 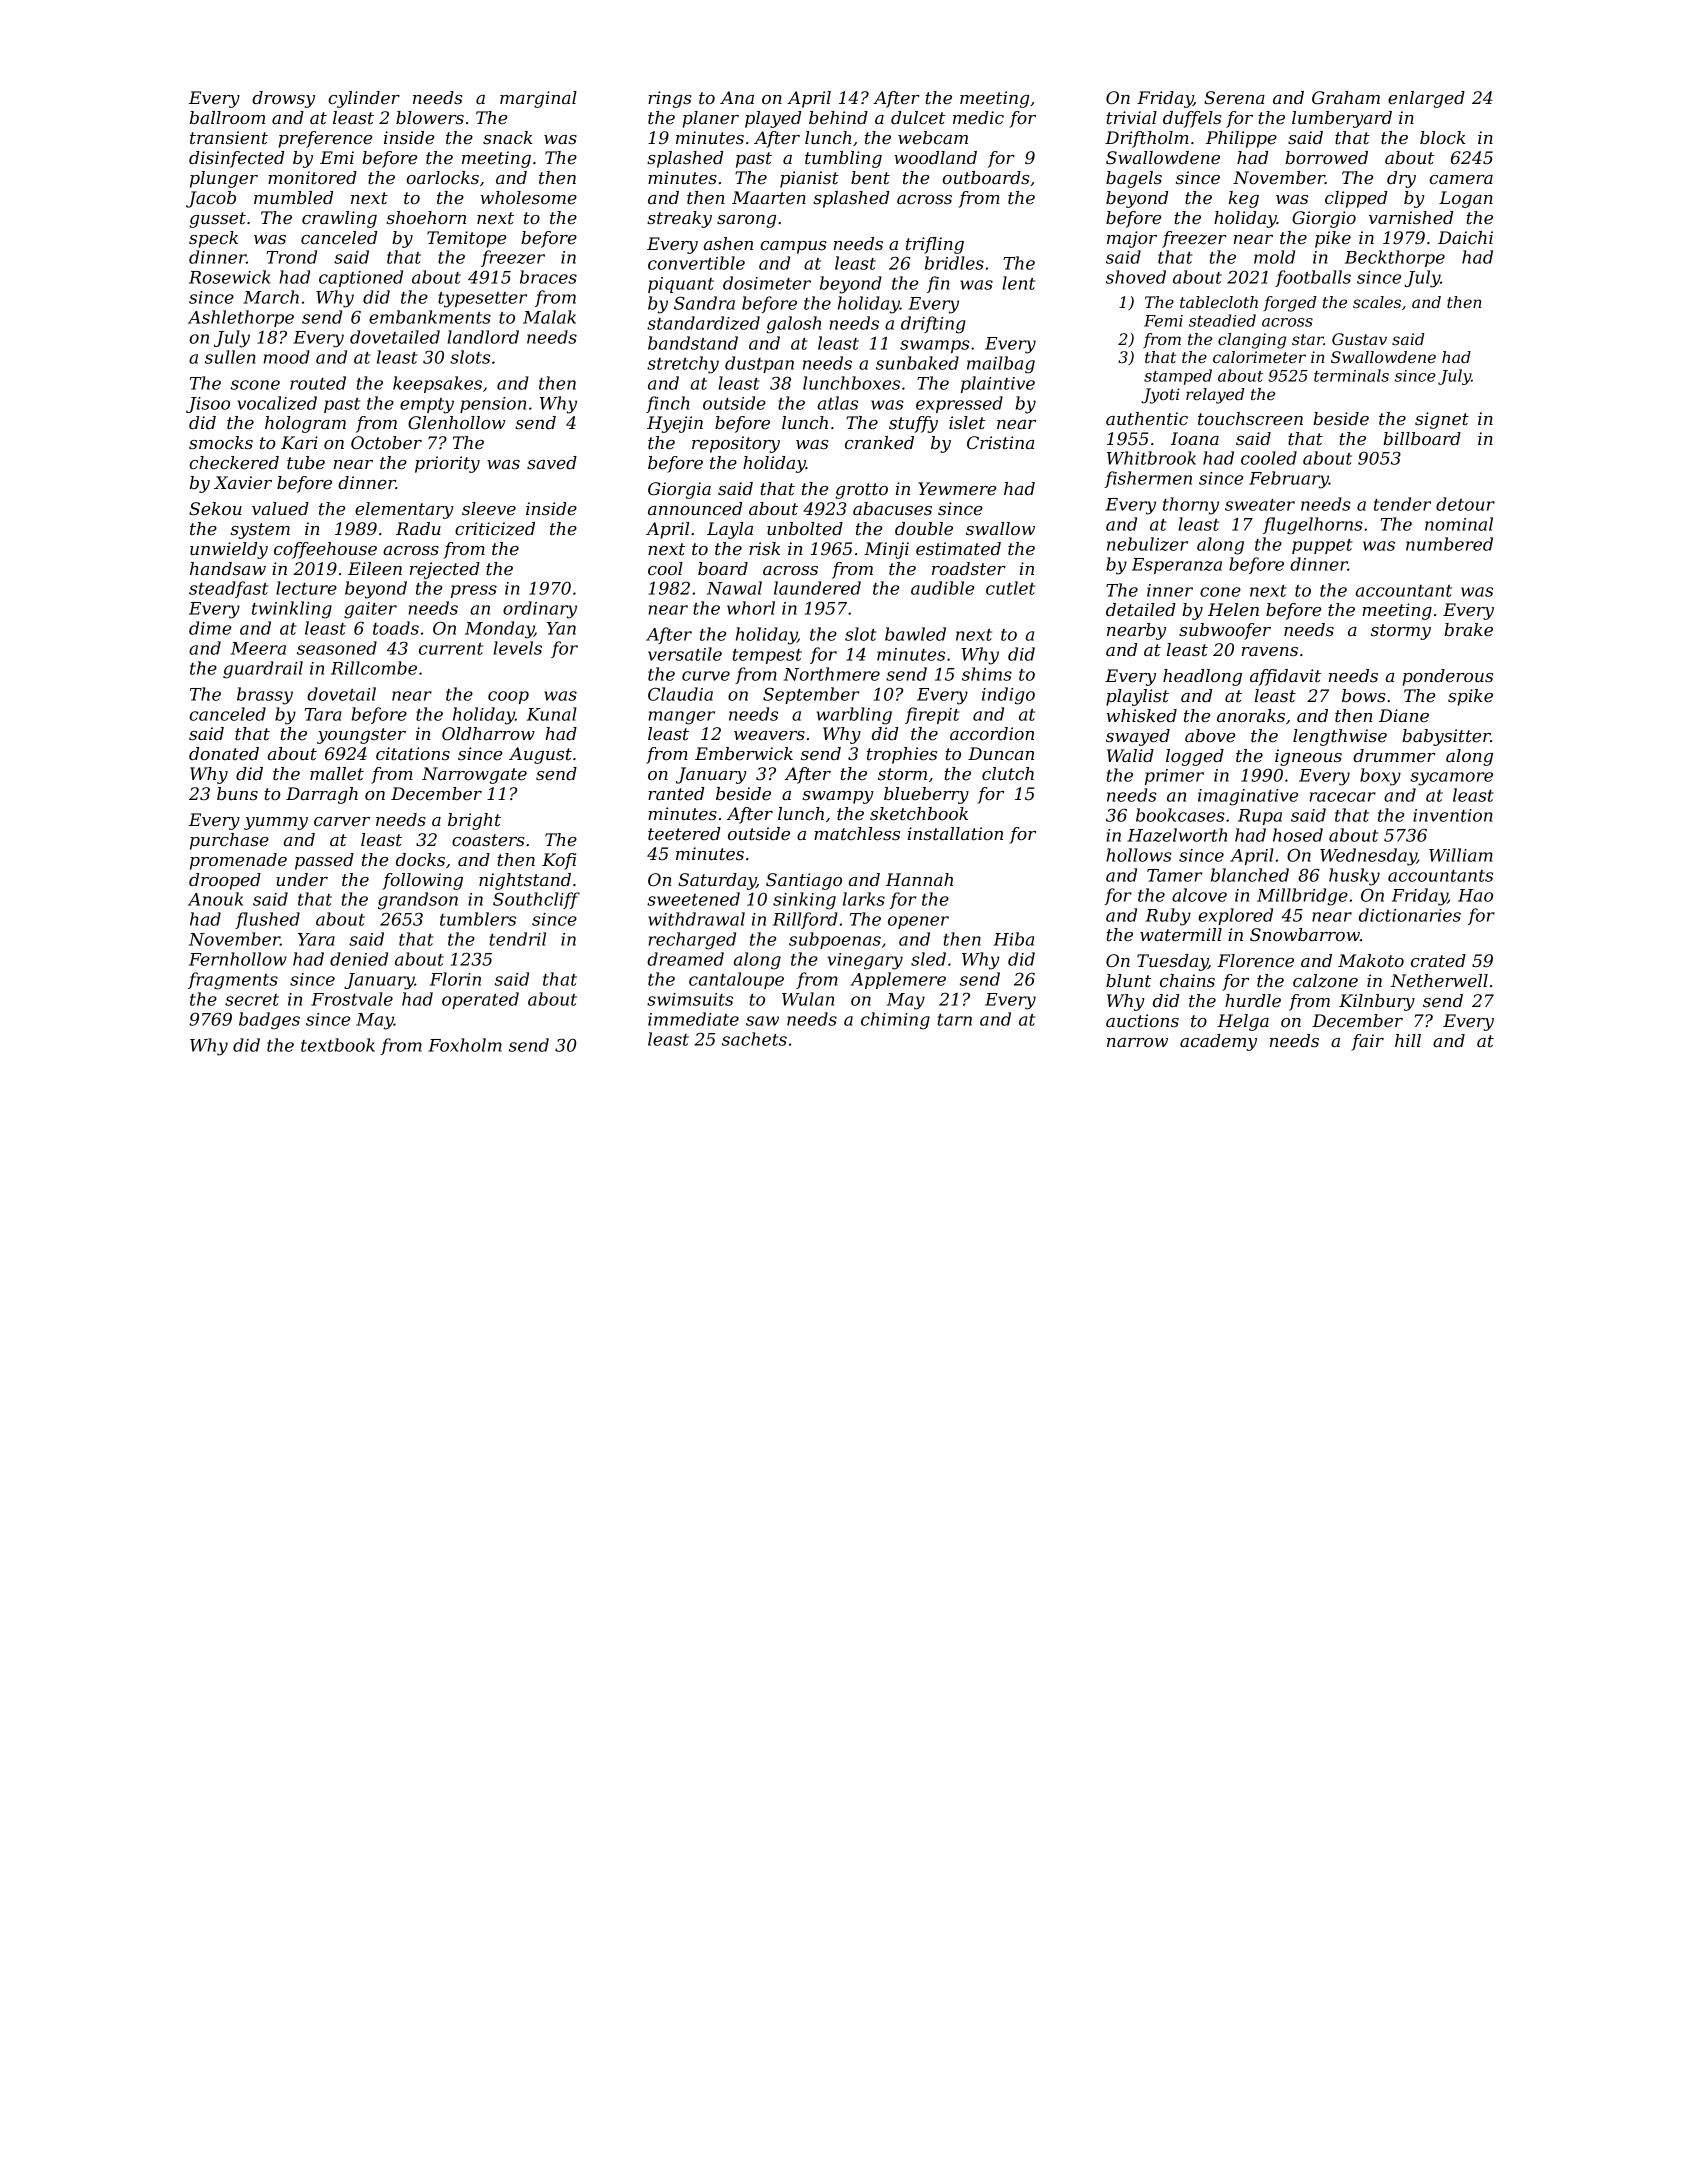 I want to click on landlord, so click(x=483, y=337).
